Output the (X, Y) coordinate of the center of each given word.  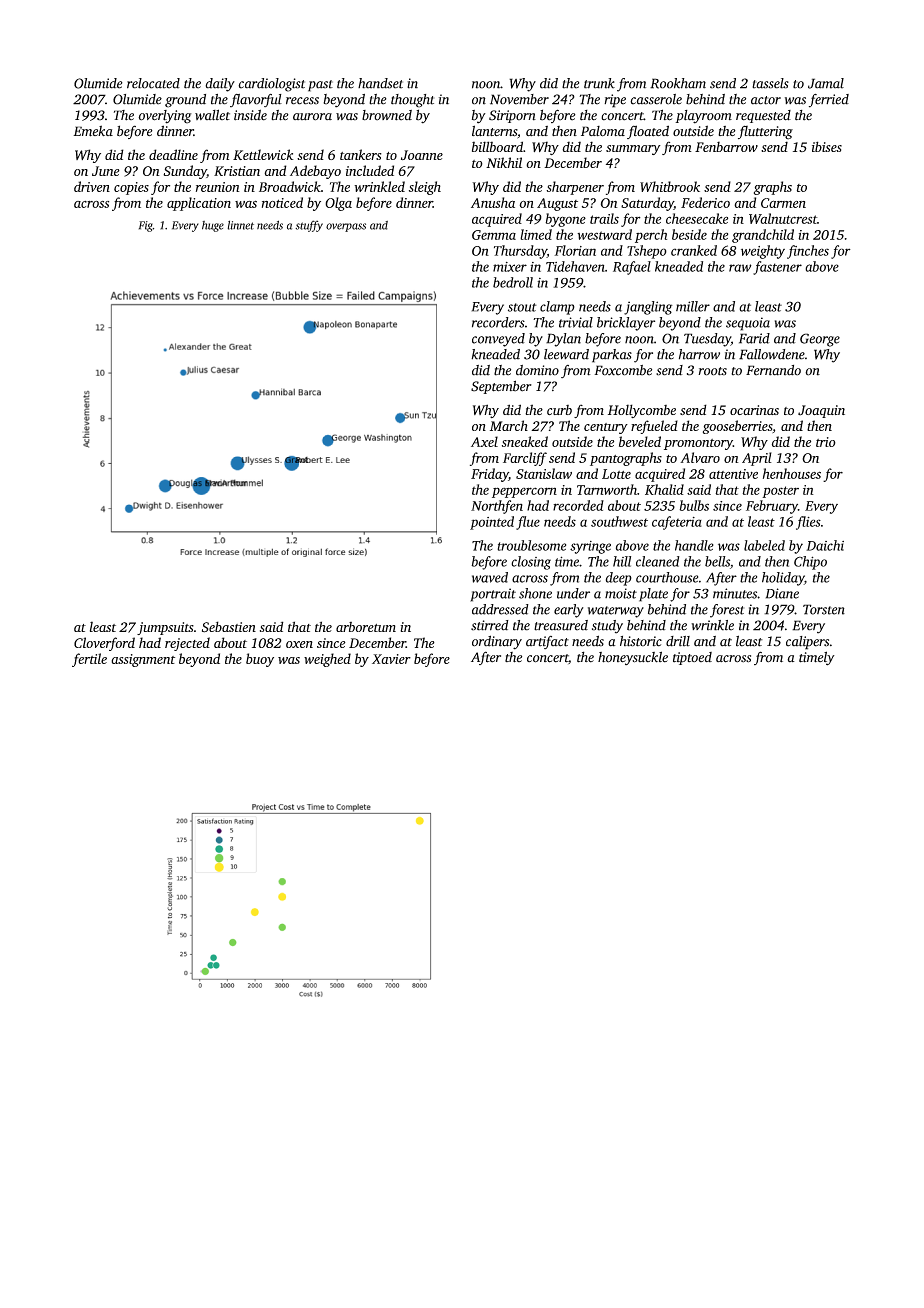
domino (537, 370)
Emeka (93, 131)
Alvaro (700, 457)
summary (633, 150)
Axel (484, 441)
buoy (260, 660)
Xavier (391, 659)
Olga (338, 204)
